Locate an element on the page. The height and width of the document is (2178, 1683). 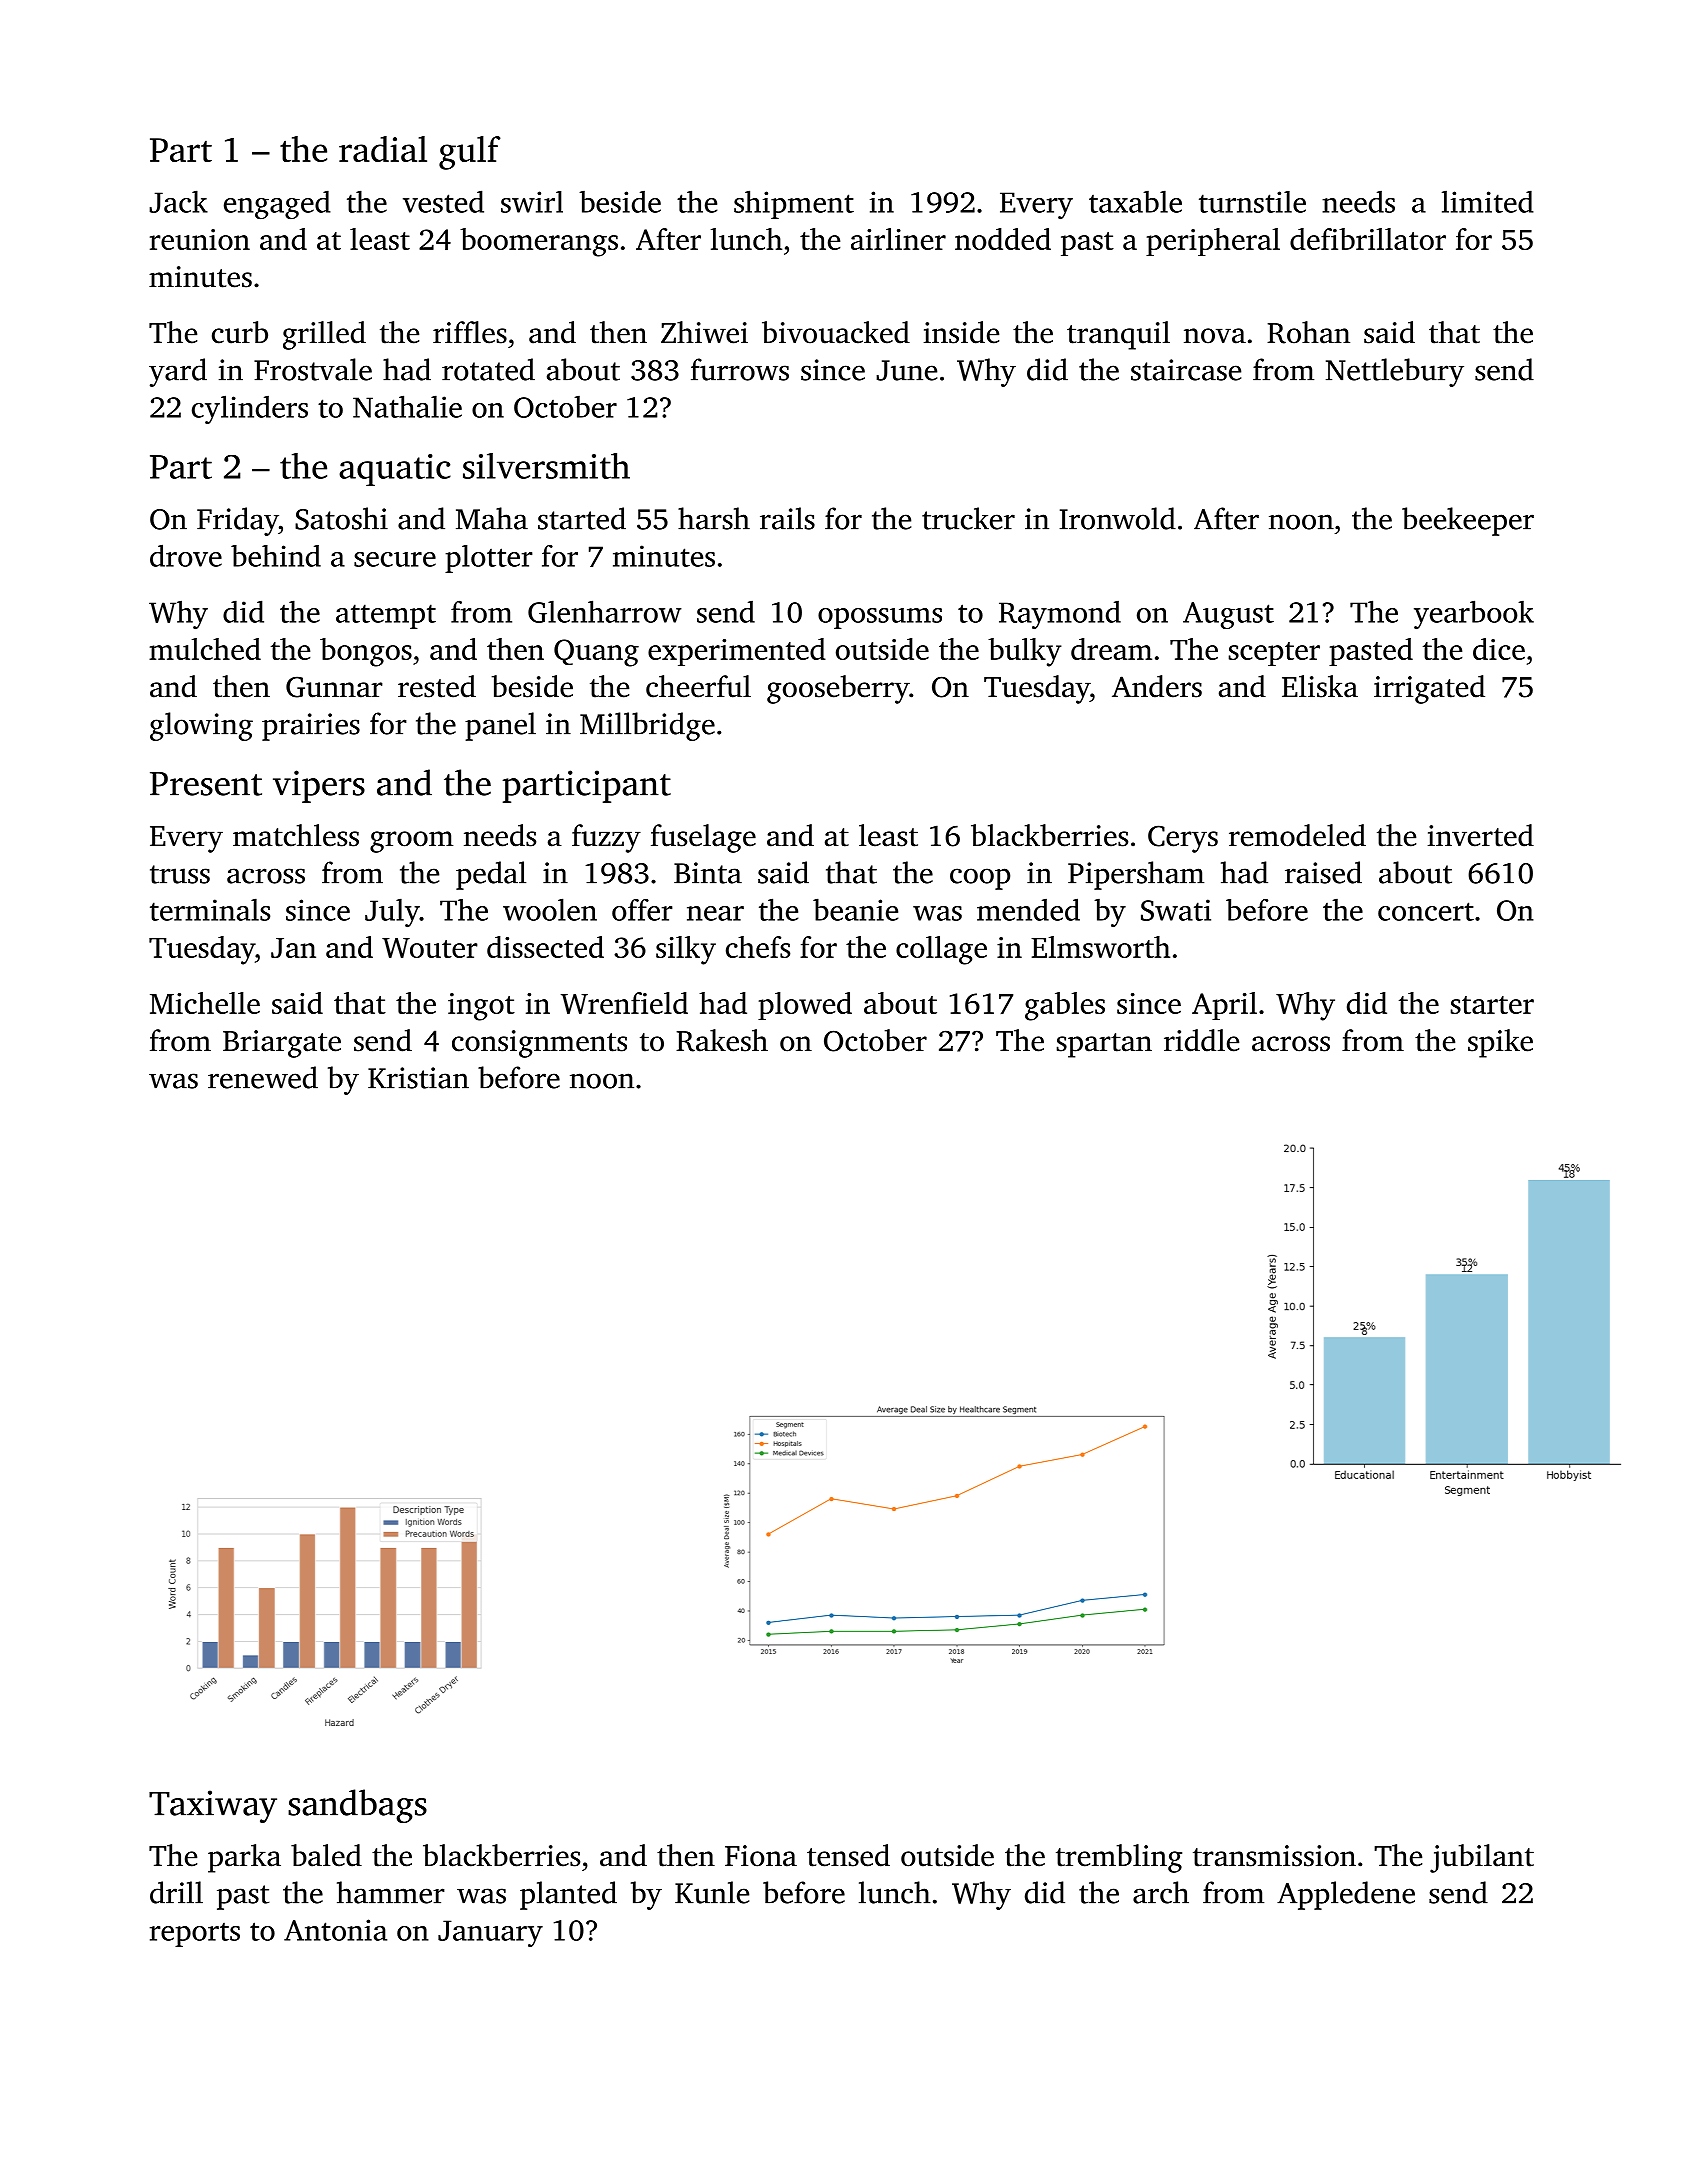
sandbags is located at coordinates (357, 1806).
